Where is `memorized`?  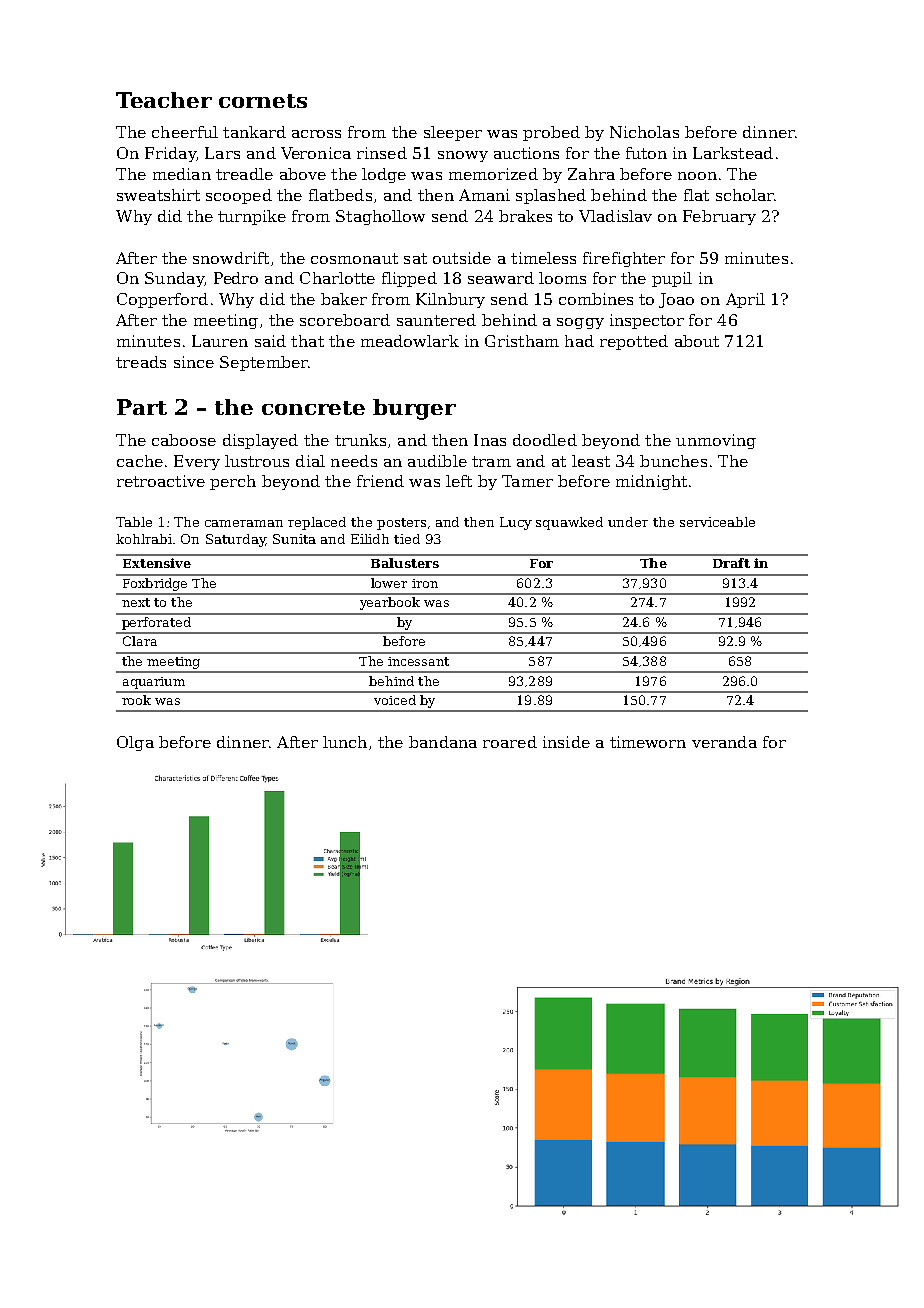 memorized is located at coordinates (493, 174).
